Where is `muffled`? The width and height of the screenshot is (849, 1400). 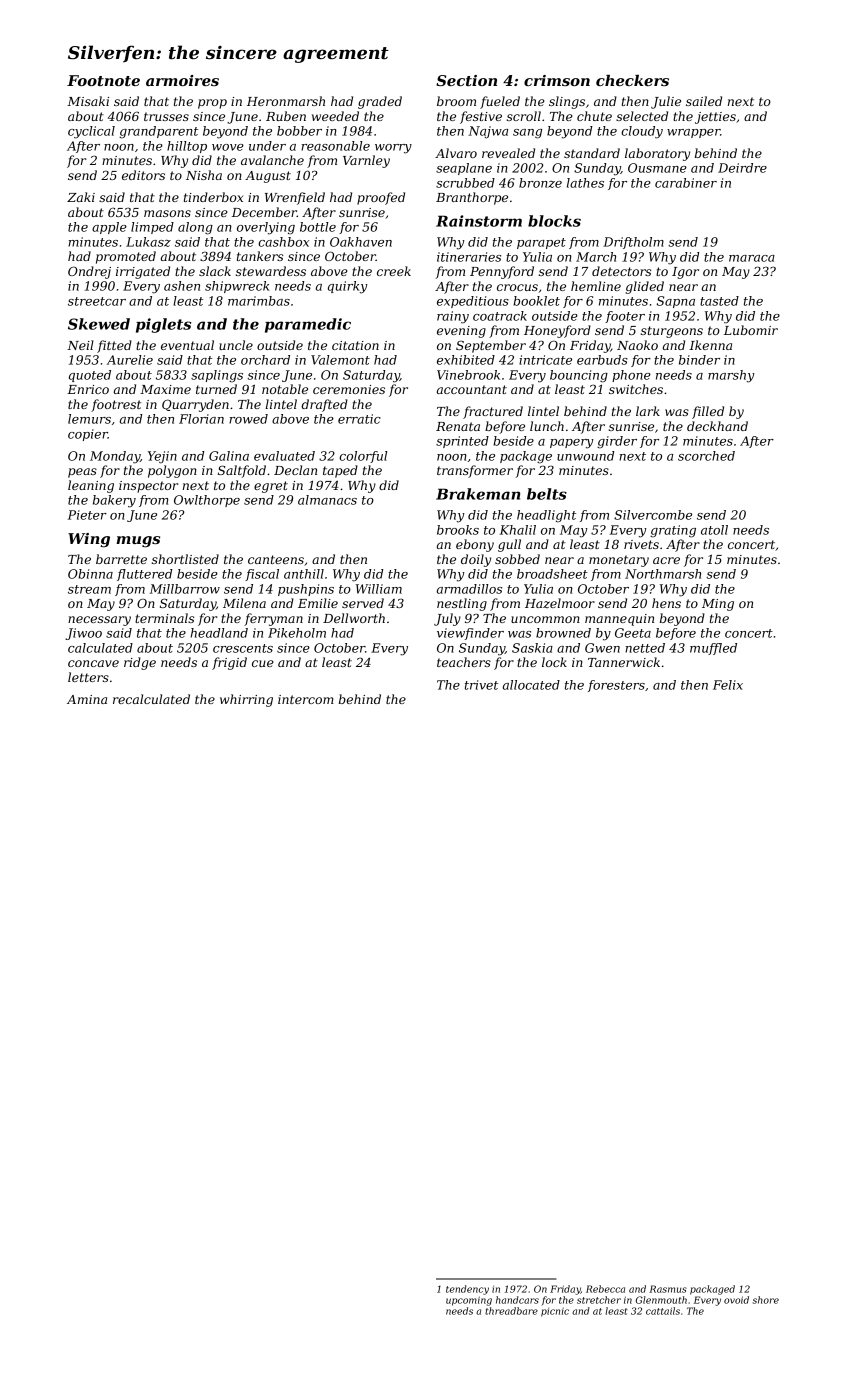 muffled is located at coordinates (713, 649).
